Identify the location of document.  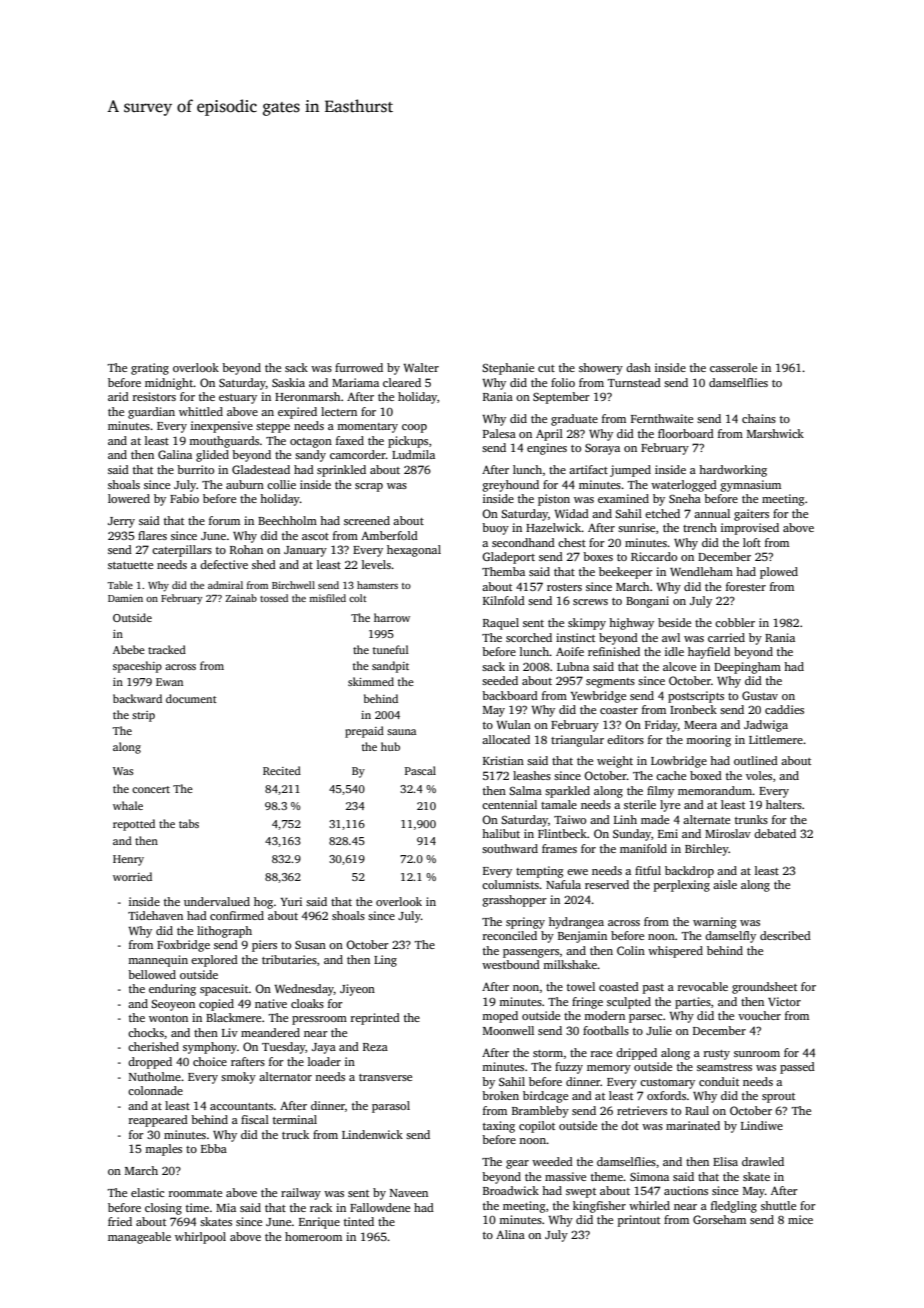
(191, 698).
